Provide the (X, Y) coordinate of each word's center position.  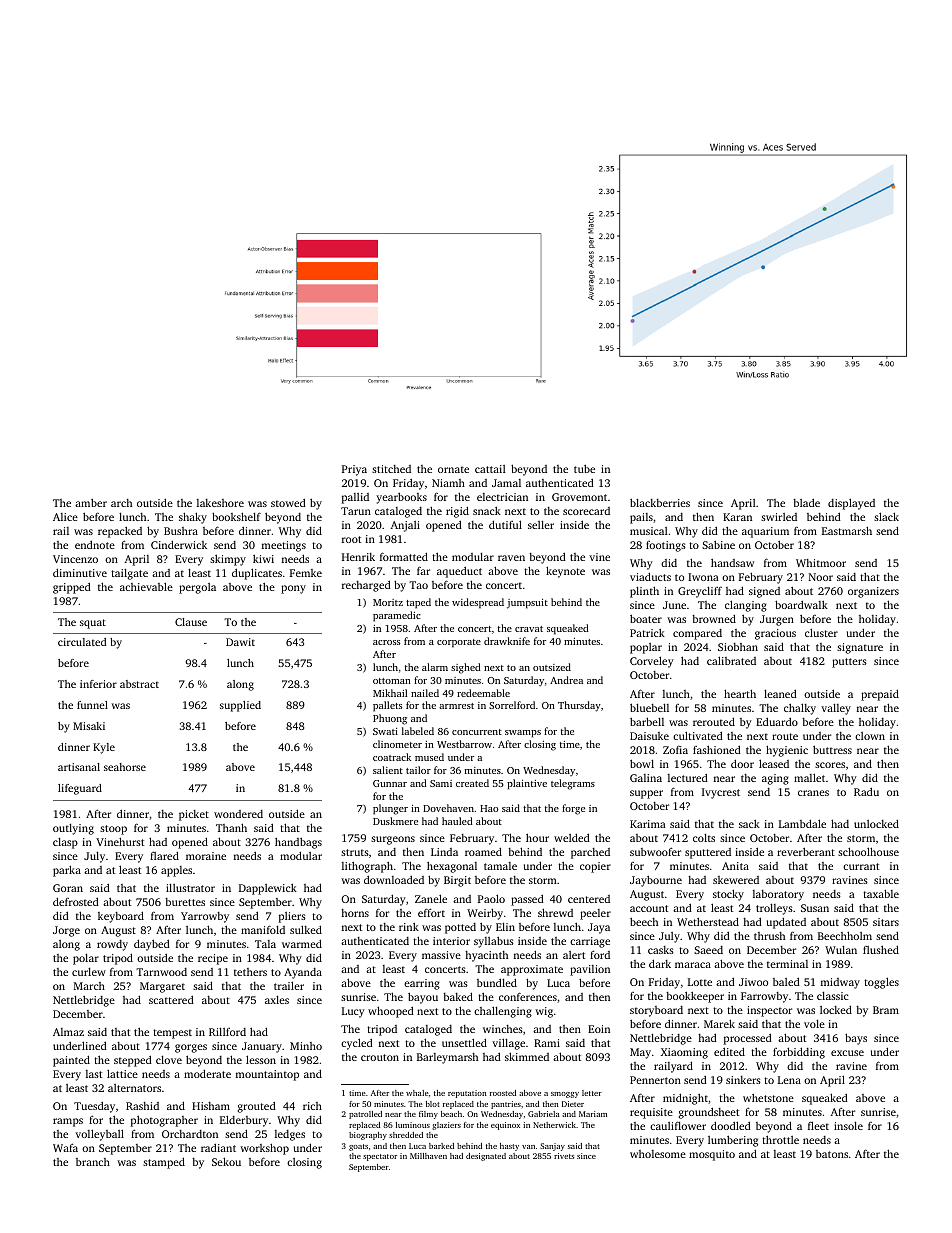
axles (277, 1000)
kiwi (263, 559)
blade (806, 502)
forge (573, 809)
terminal (787, 964)
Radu (866, 791)
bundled (497, 982)
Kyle (104, 748)
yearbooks (401, 498)
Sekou (226, 1161)
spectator (380, 1157)
